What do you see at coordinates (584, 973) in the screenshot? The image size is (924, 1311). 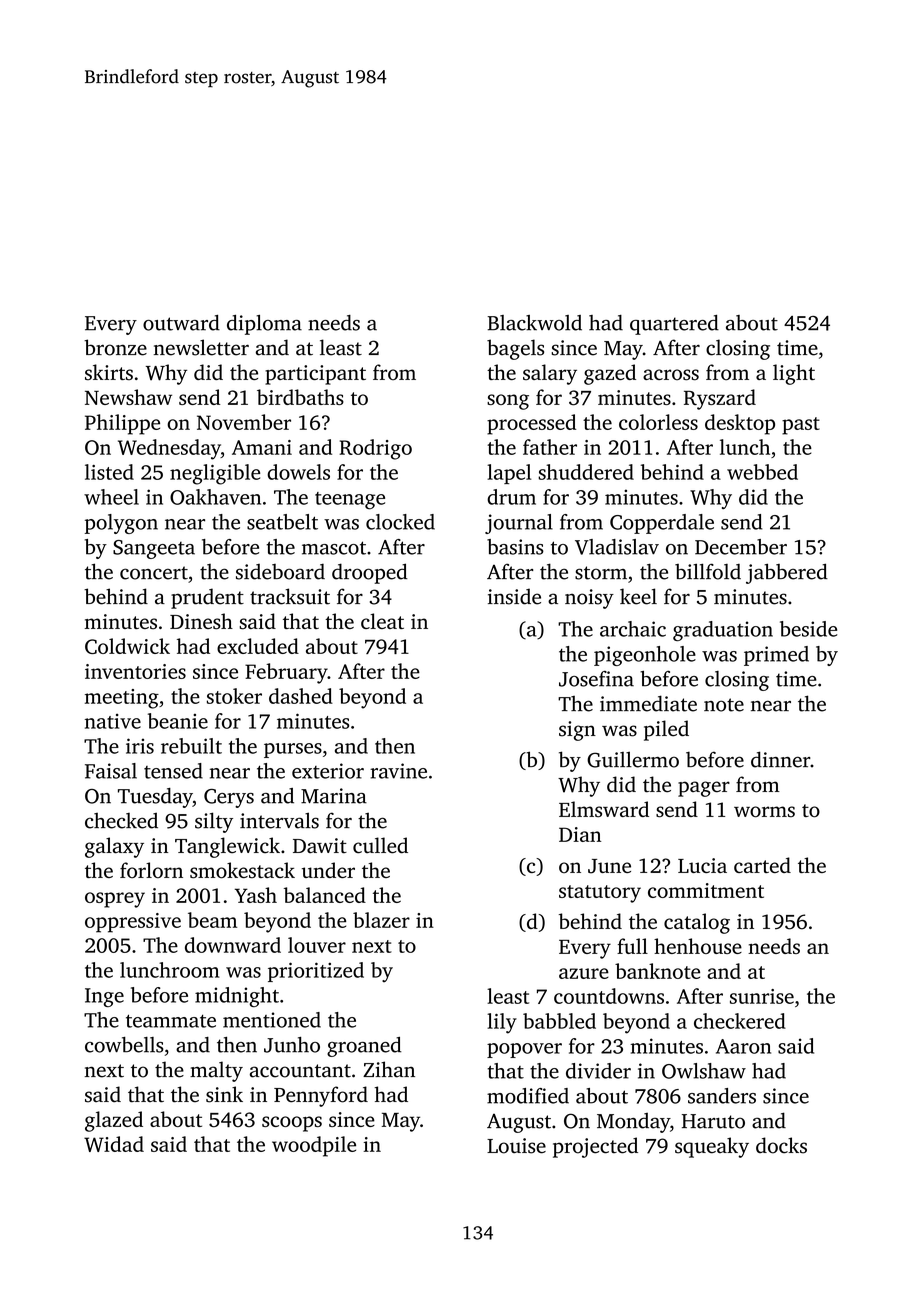 I see `azure` at bounding box center [584, 973].
